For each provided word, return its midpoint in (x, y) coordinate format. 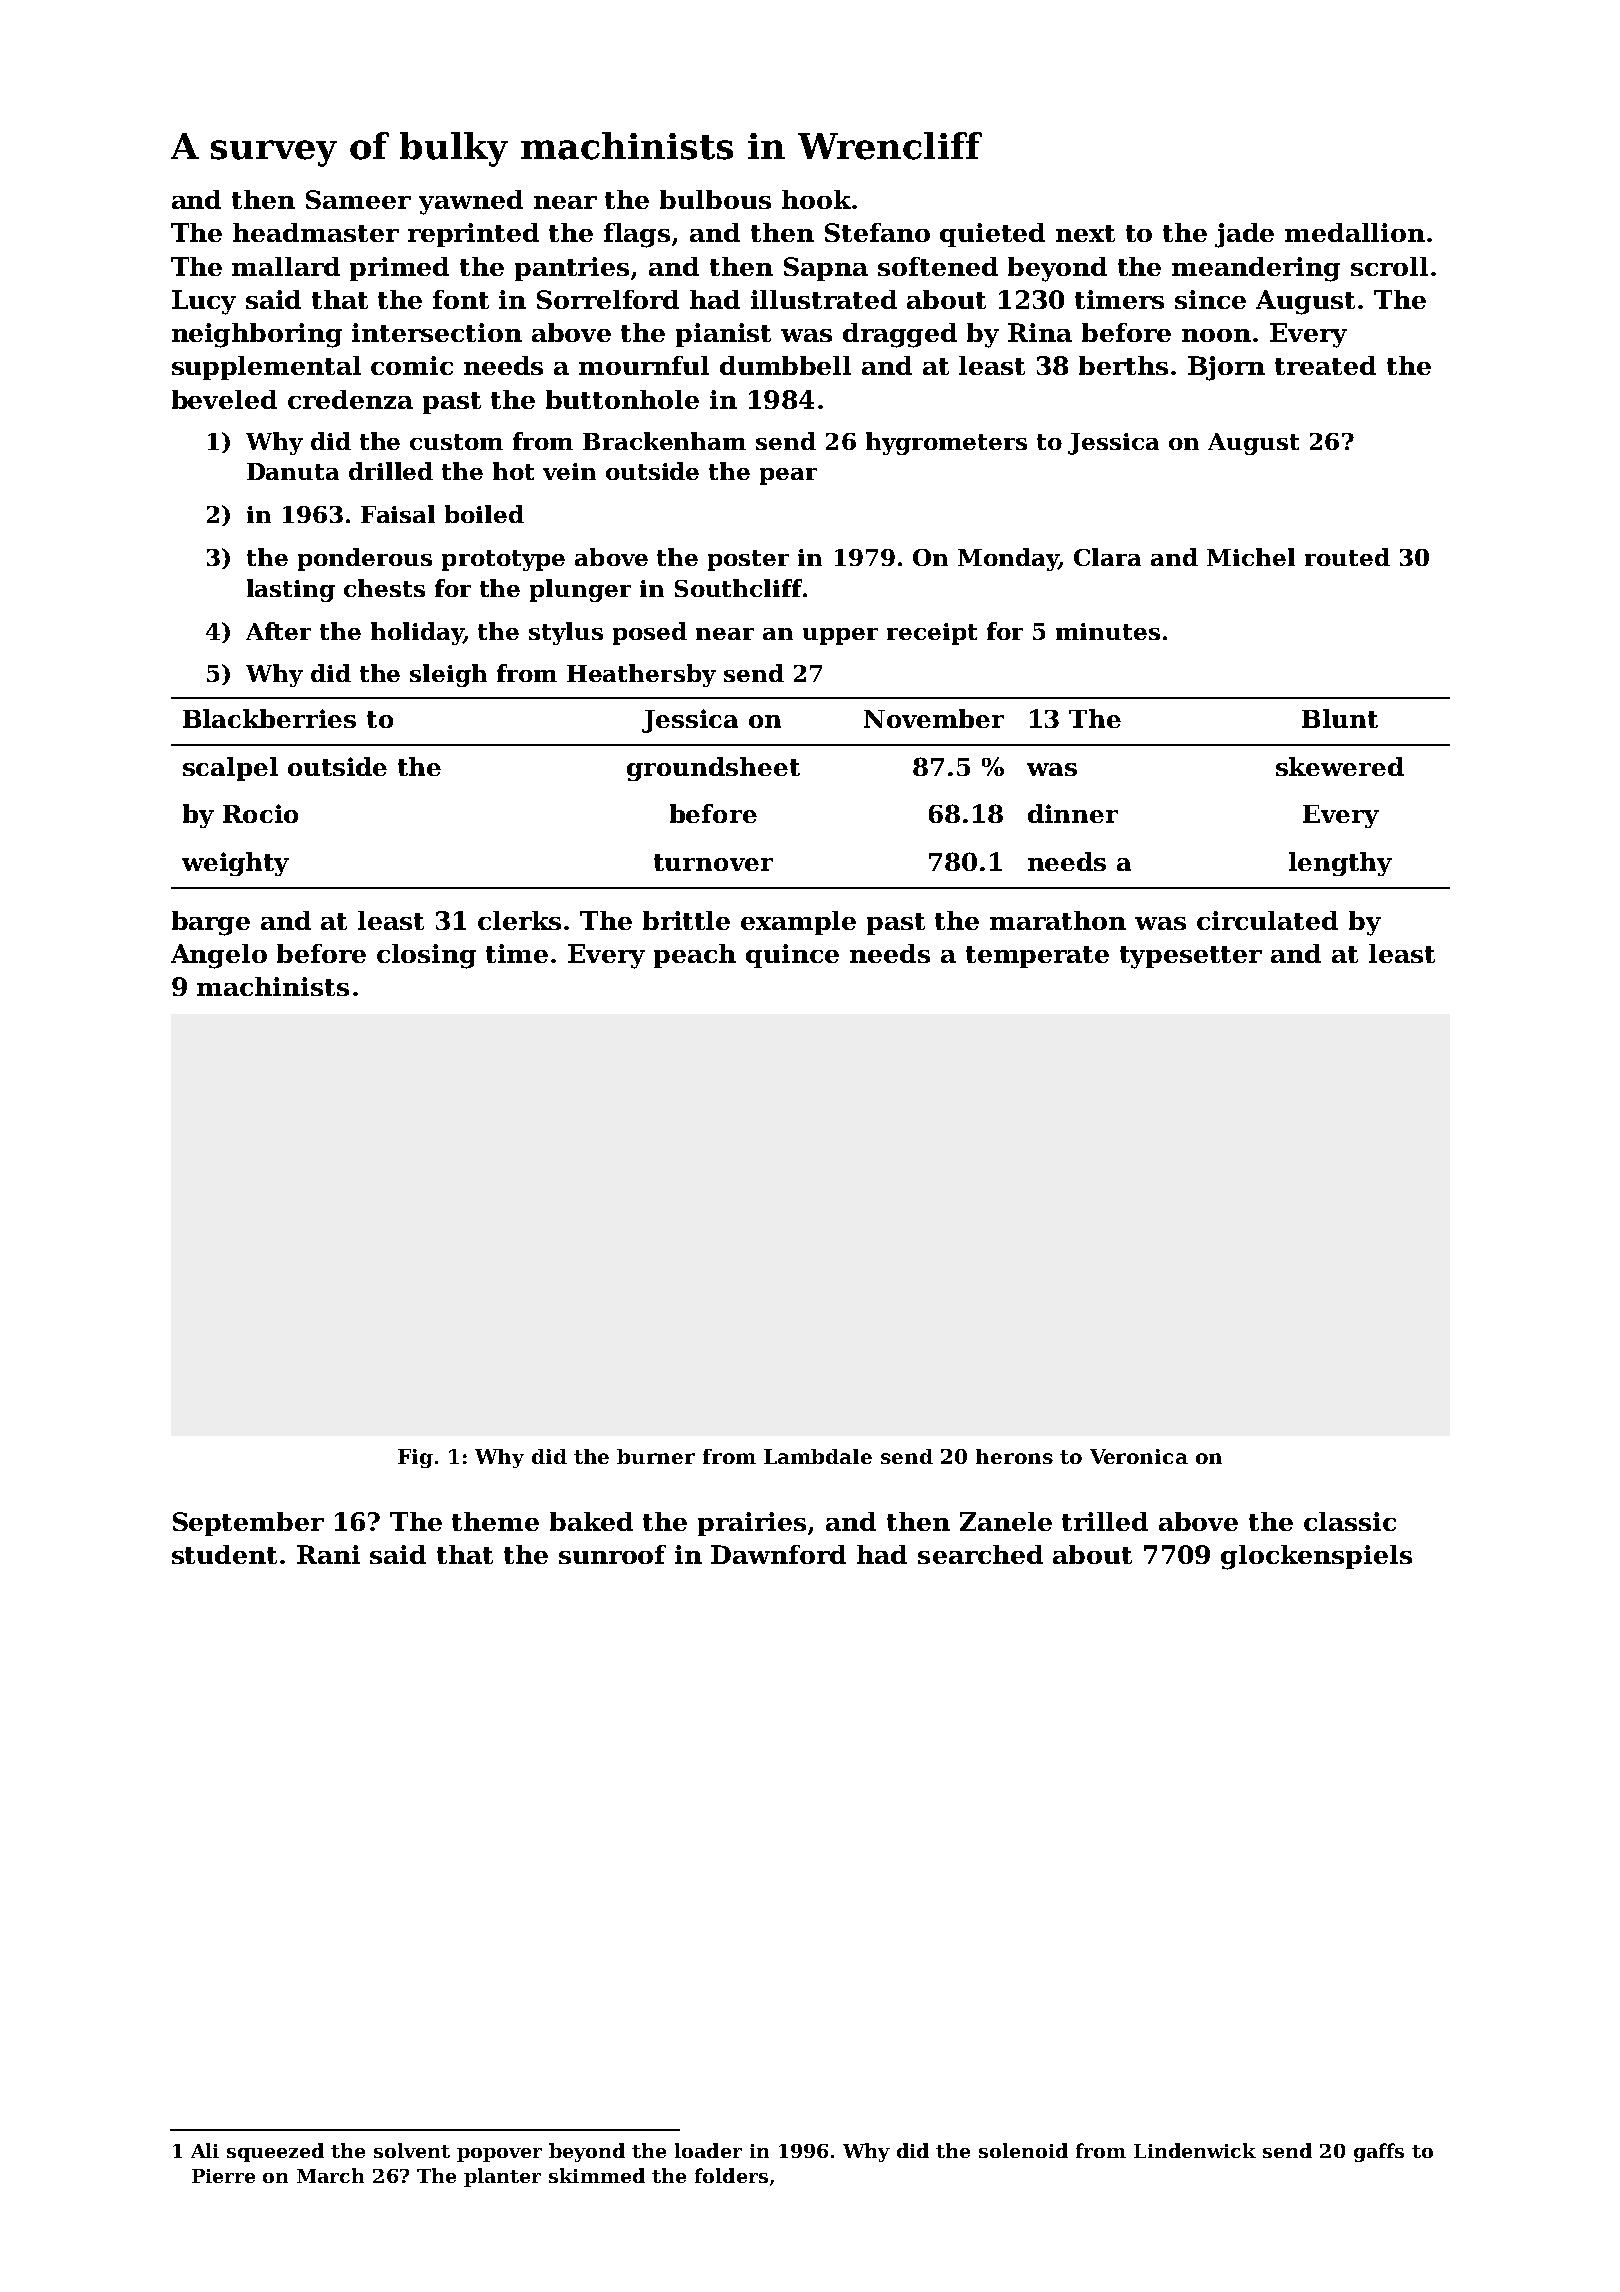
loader (708, 2150)
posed (650, 633)
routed (1347, 557)
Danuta (293, 471)
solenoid (1023, 2150)
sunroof (612, 1554)
